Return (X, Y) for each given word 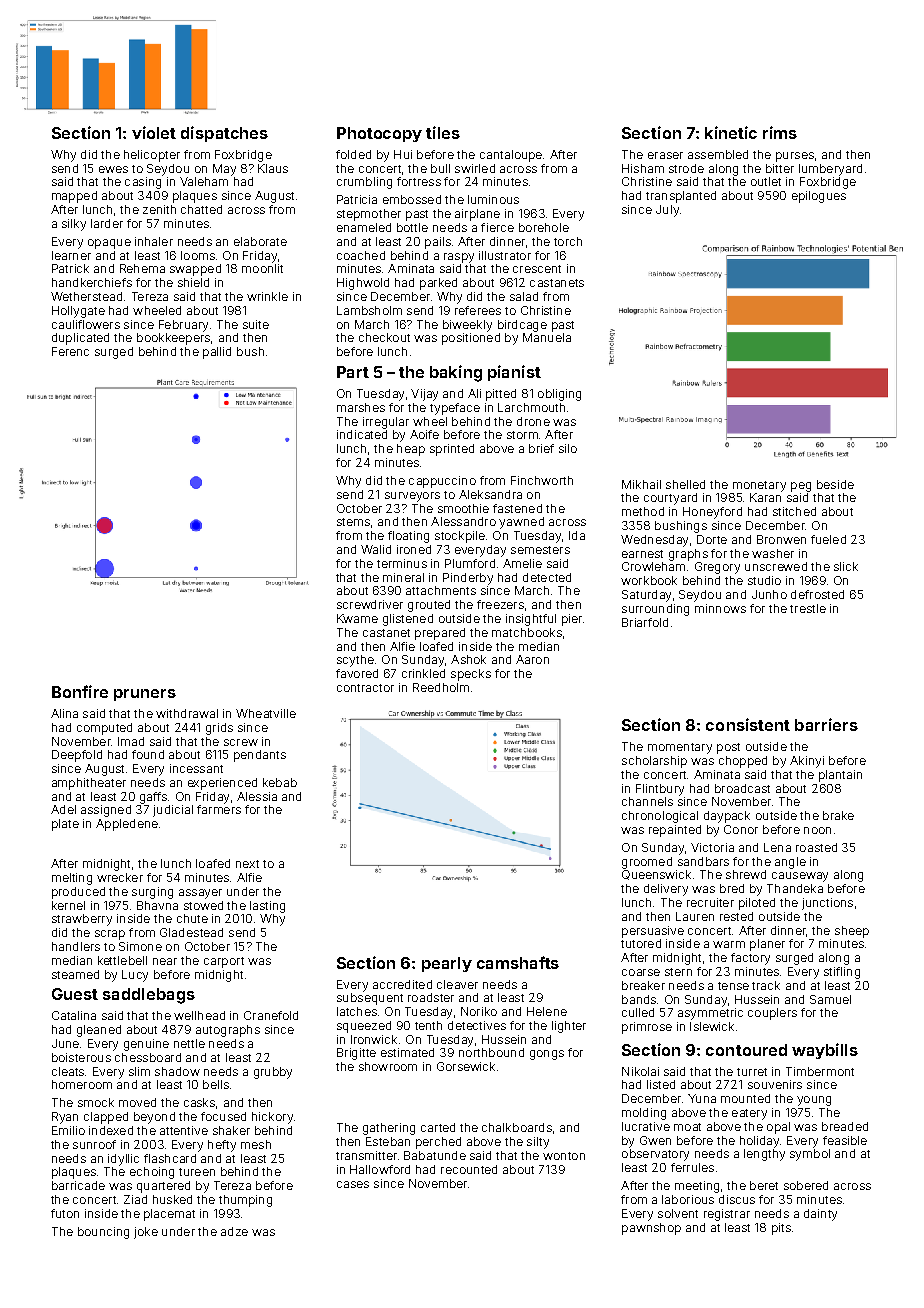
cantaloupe (511, 156)
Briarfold (645, 622)
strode (686, 168)
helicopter (152, 156)
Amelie (522, 563)
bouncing (103, 1233)
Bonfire (80, 691)
